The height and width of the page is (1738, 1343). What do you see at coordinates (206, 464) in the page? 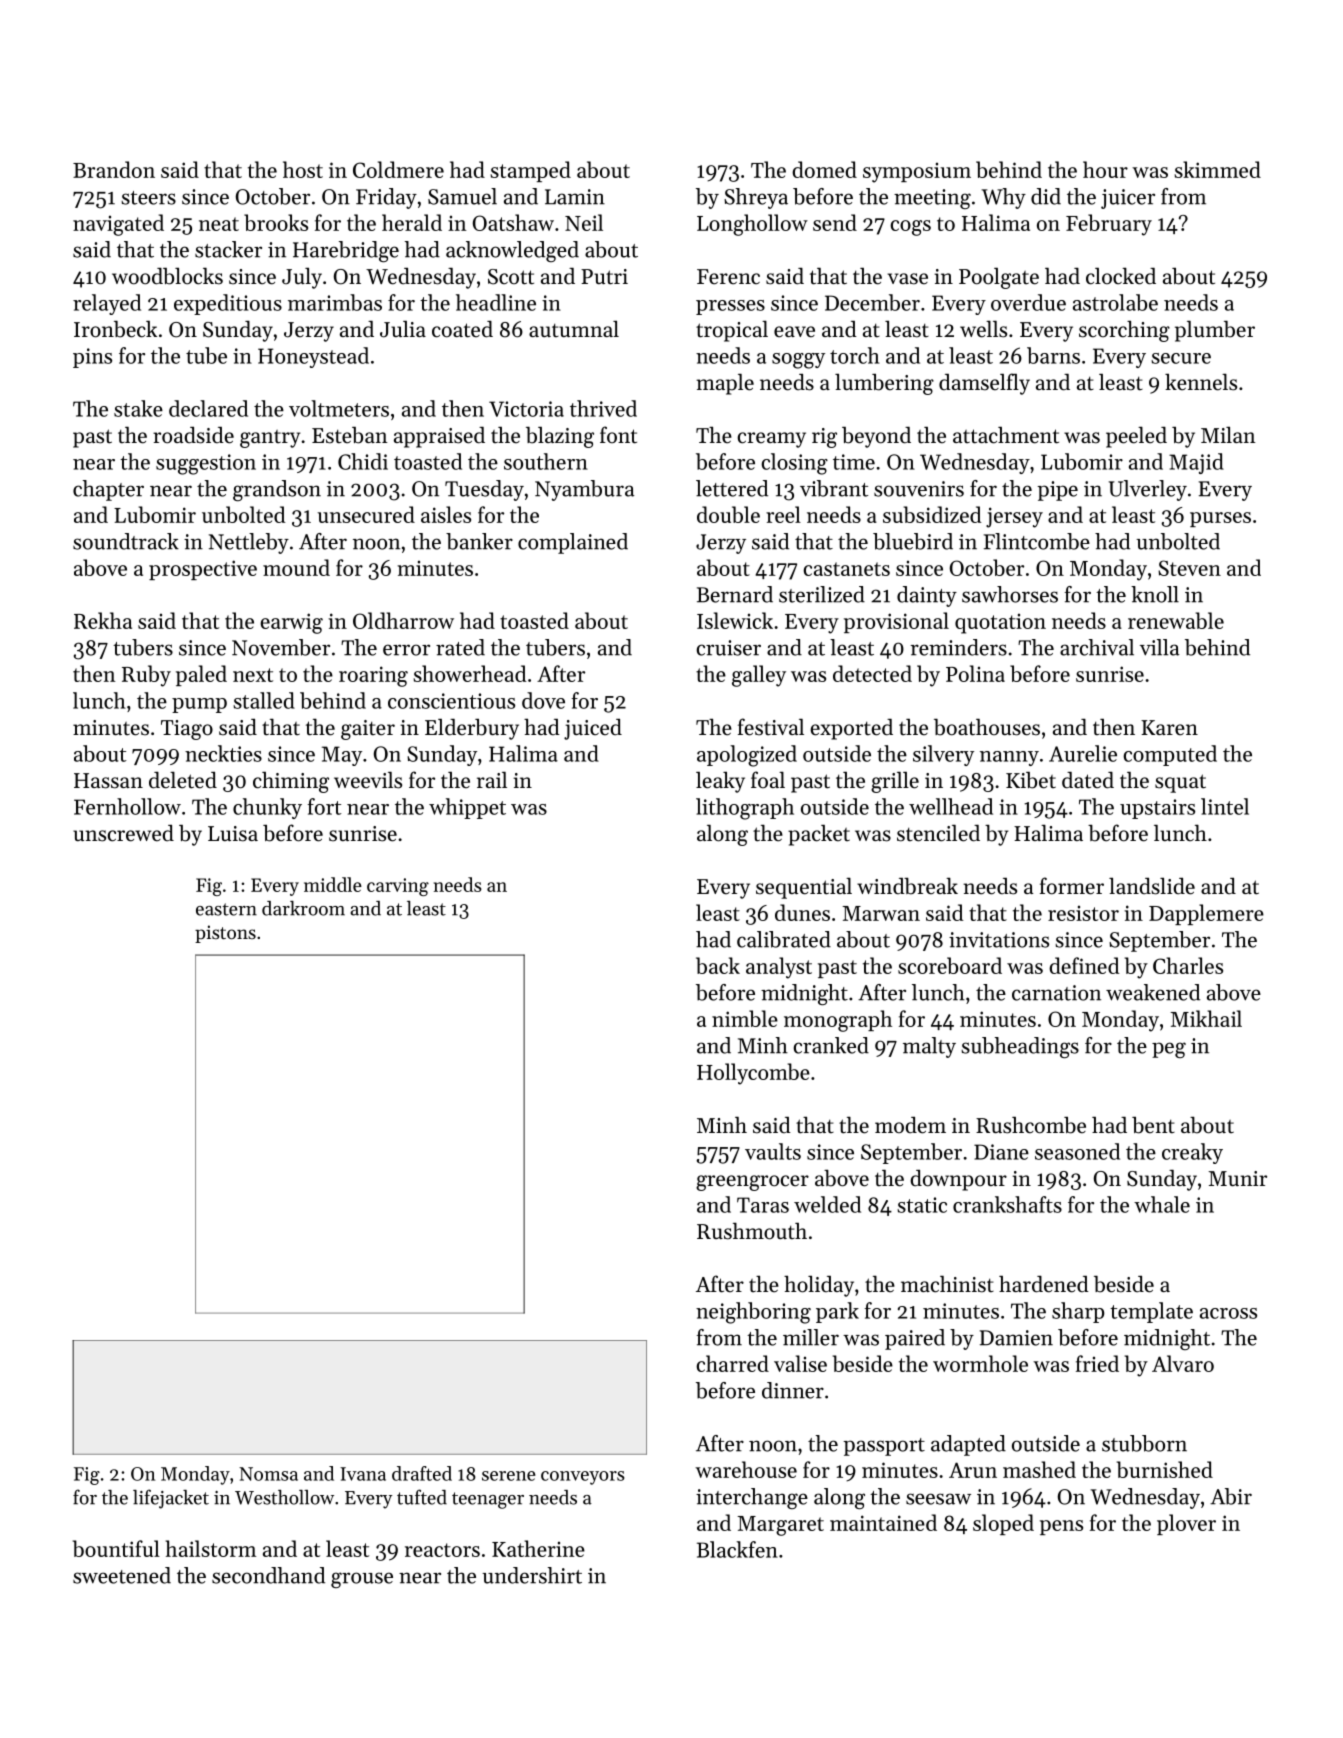
I see `suggestion` at bounding box center [206, 464].
